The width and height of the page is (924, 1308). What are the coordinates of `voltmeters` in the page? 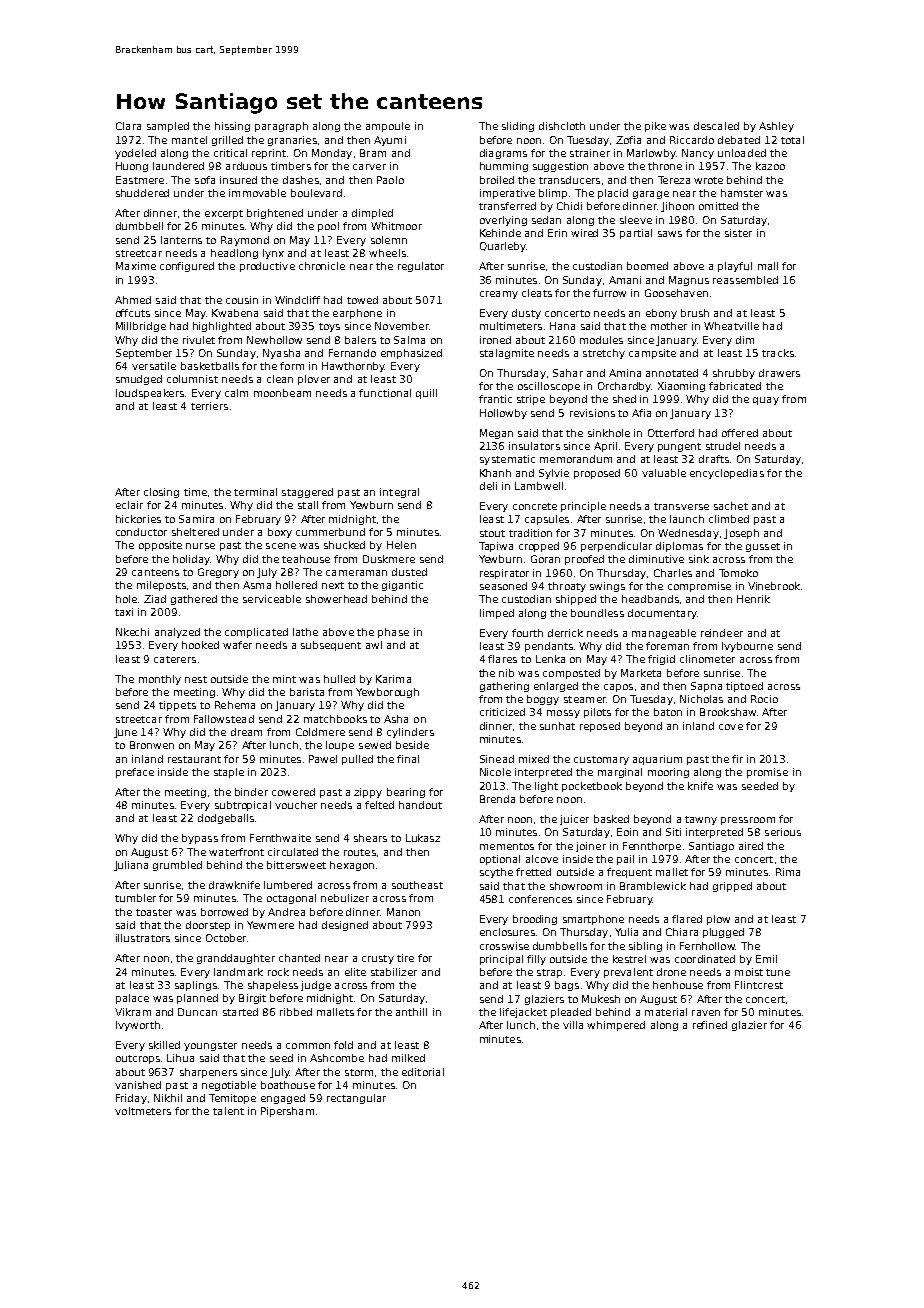 It's located at (143, 1111).
